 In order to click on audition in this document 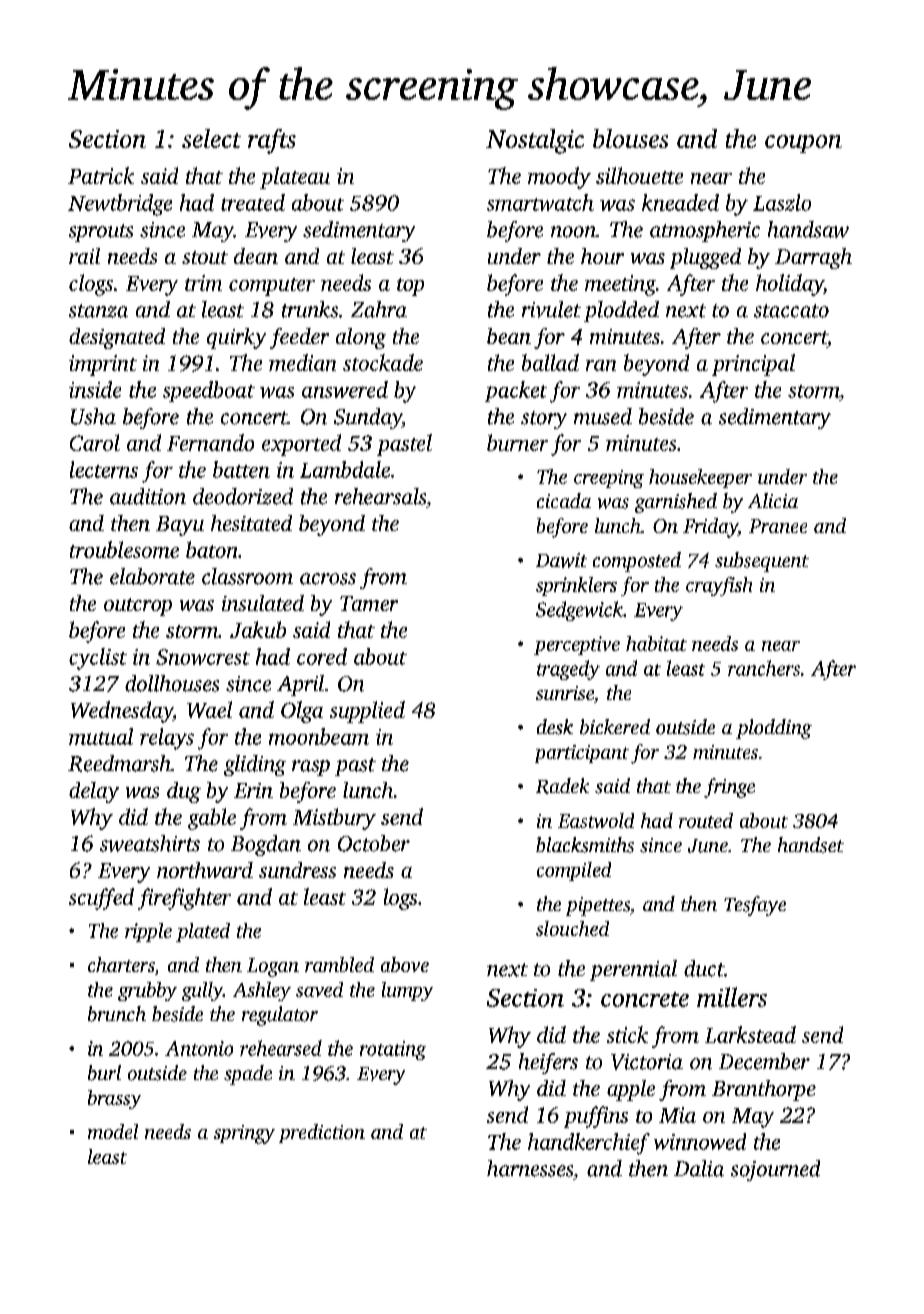, I will do `click(148, 496)`.
